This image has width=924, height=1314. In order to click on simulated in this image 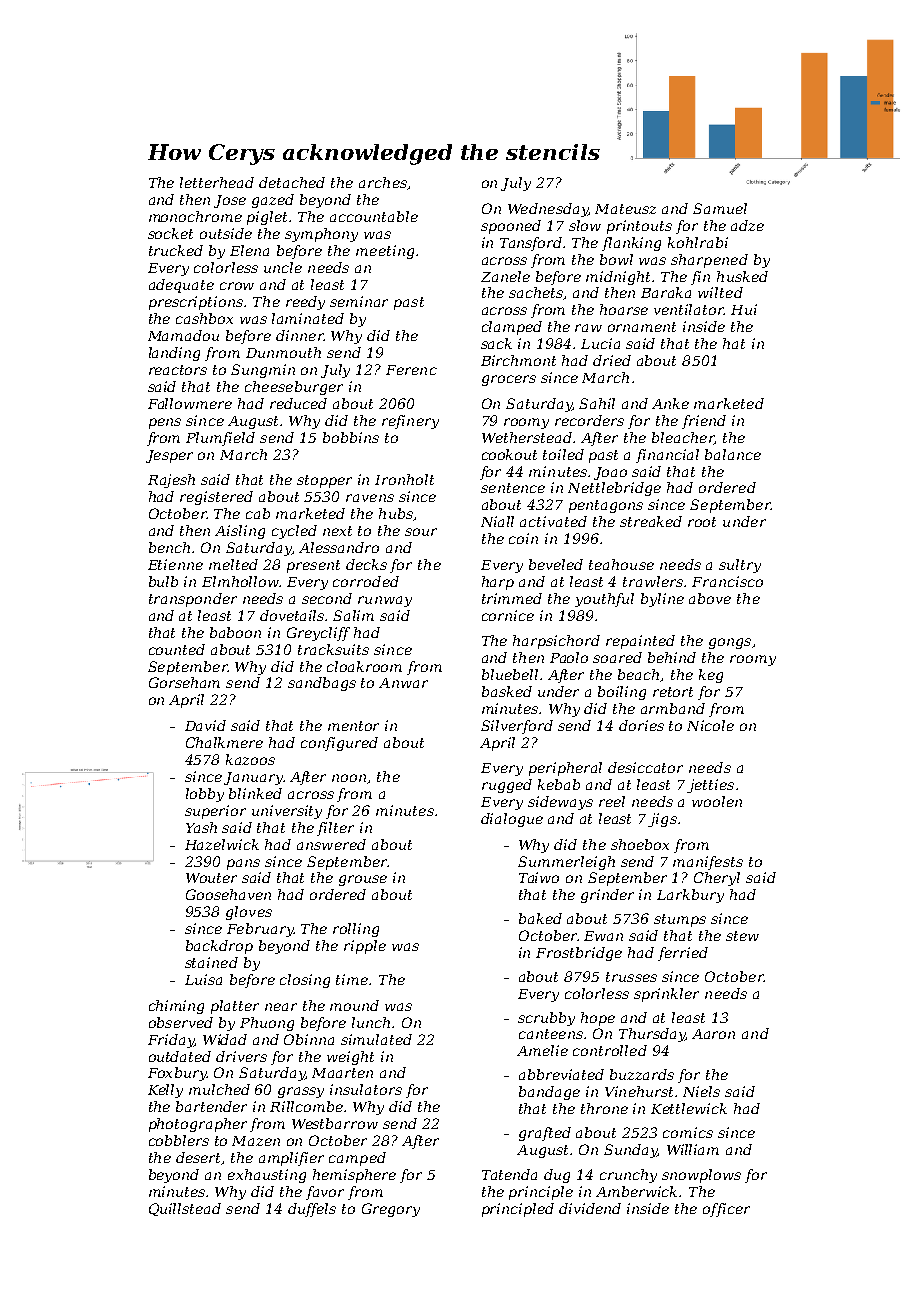, I will do `click(376, 1039)`.
